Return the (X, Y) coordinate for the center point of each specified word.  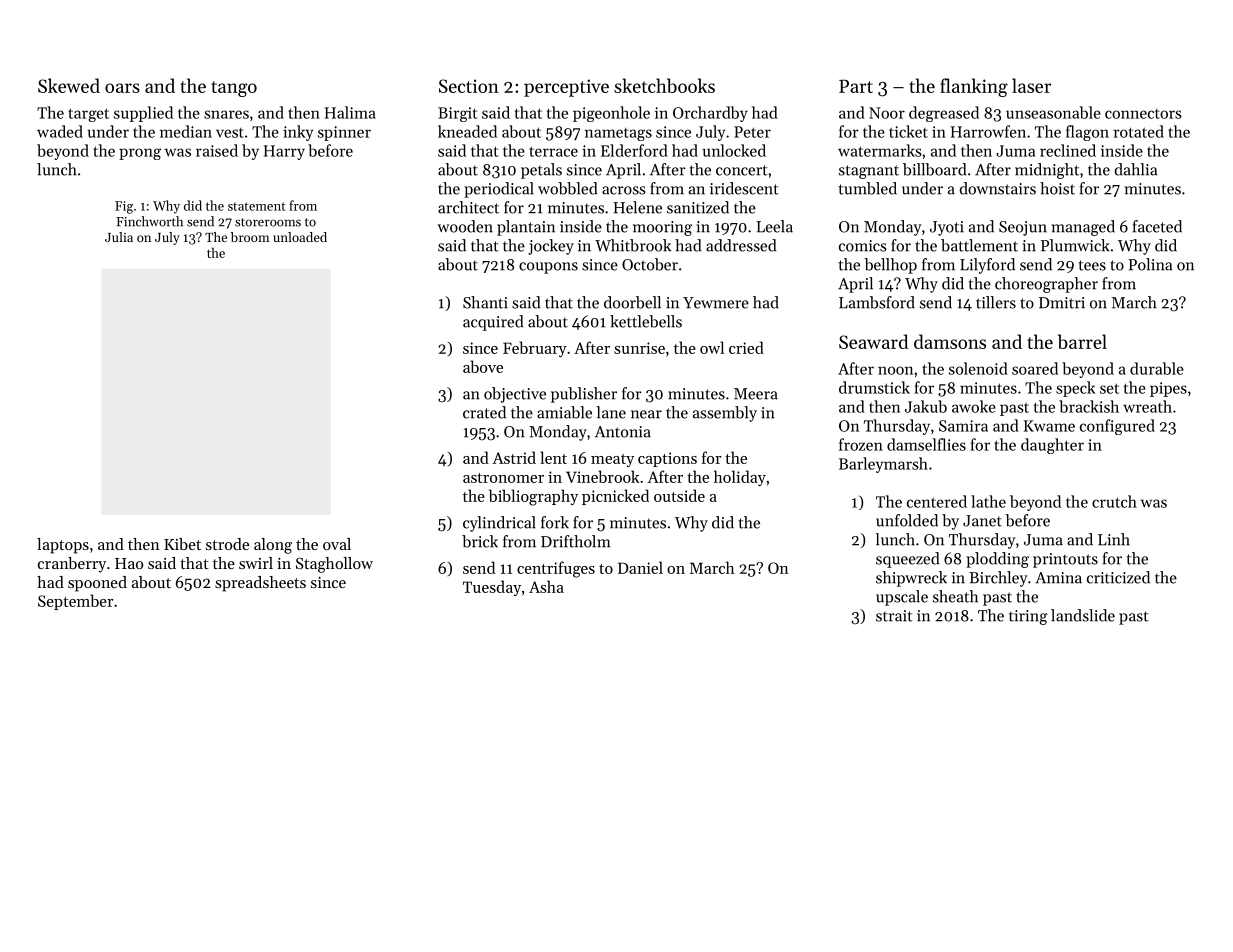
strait (894, 616)
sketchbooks (664, 85)
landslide (1083, 615)
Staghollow (334, 565)
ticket (908, 131)
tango (234, 89)
